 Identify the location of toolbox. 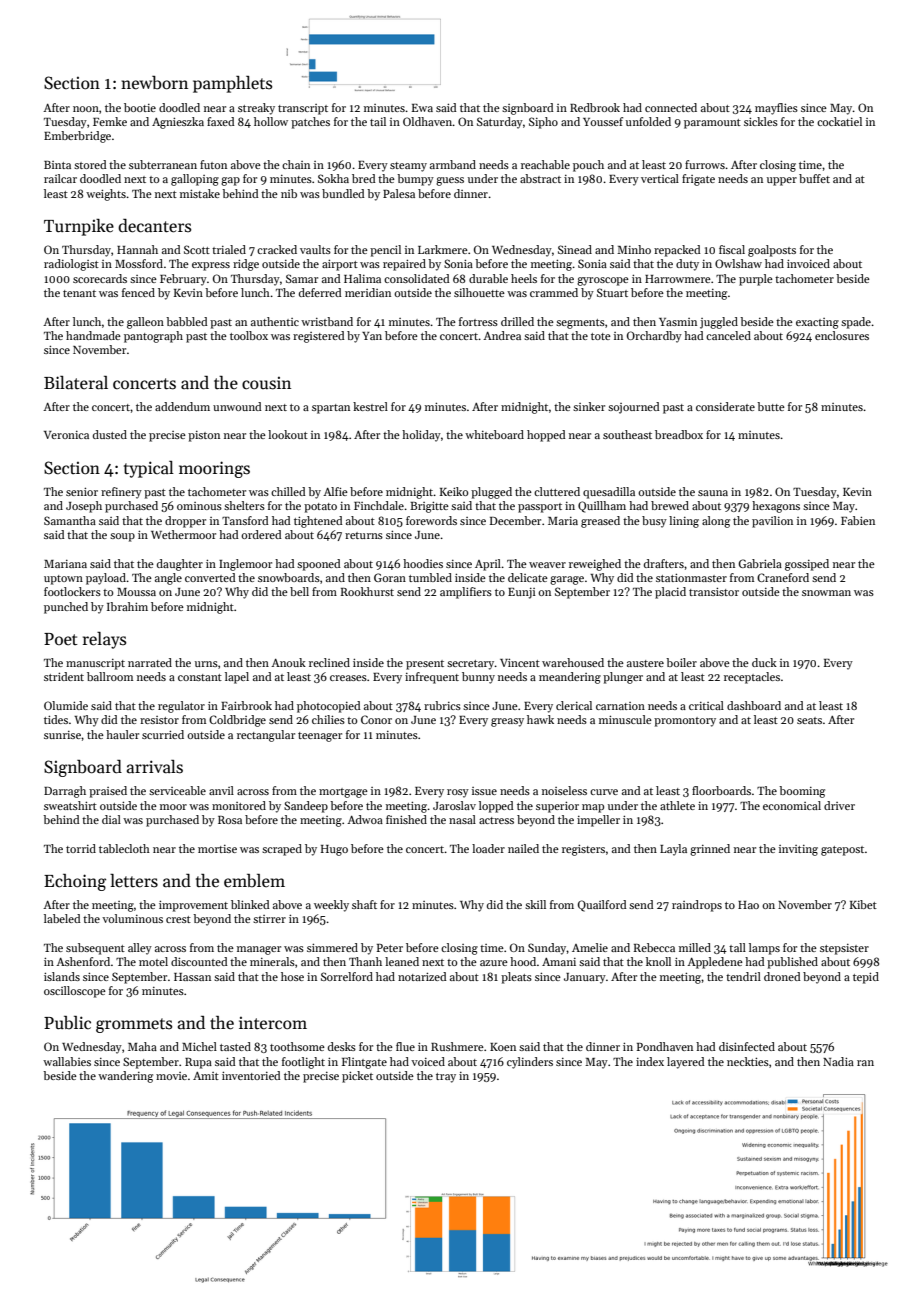
(249, 335).
